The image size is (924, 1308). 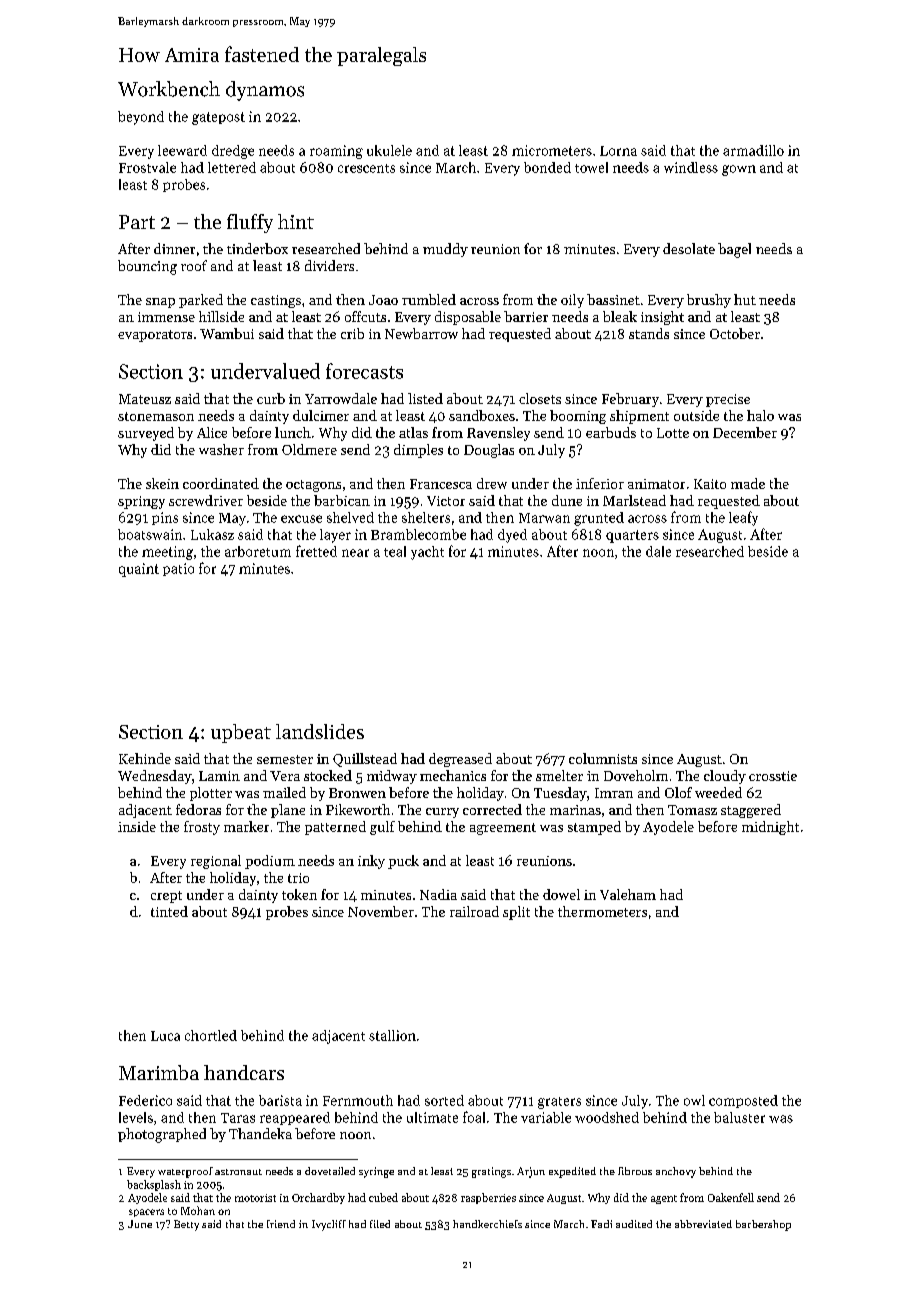 I want to click on bonded, so click(x=547, y=167).
